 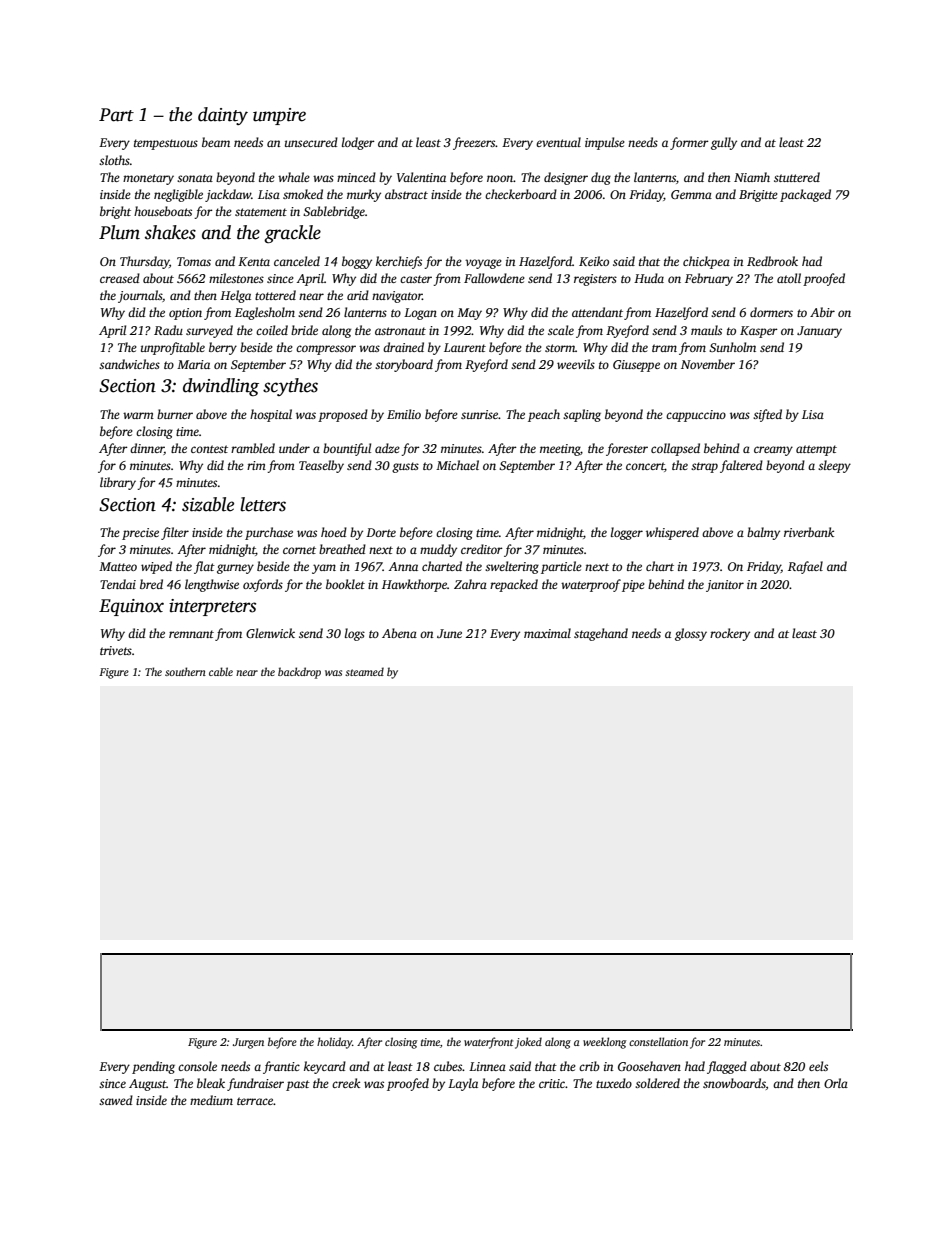 What do you see at coordinates (334, 1043) in the document?
I see `holiday` at bounding box center [334, 1043].
